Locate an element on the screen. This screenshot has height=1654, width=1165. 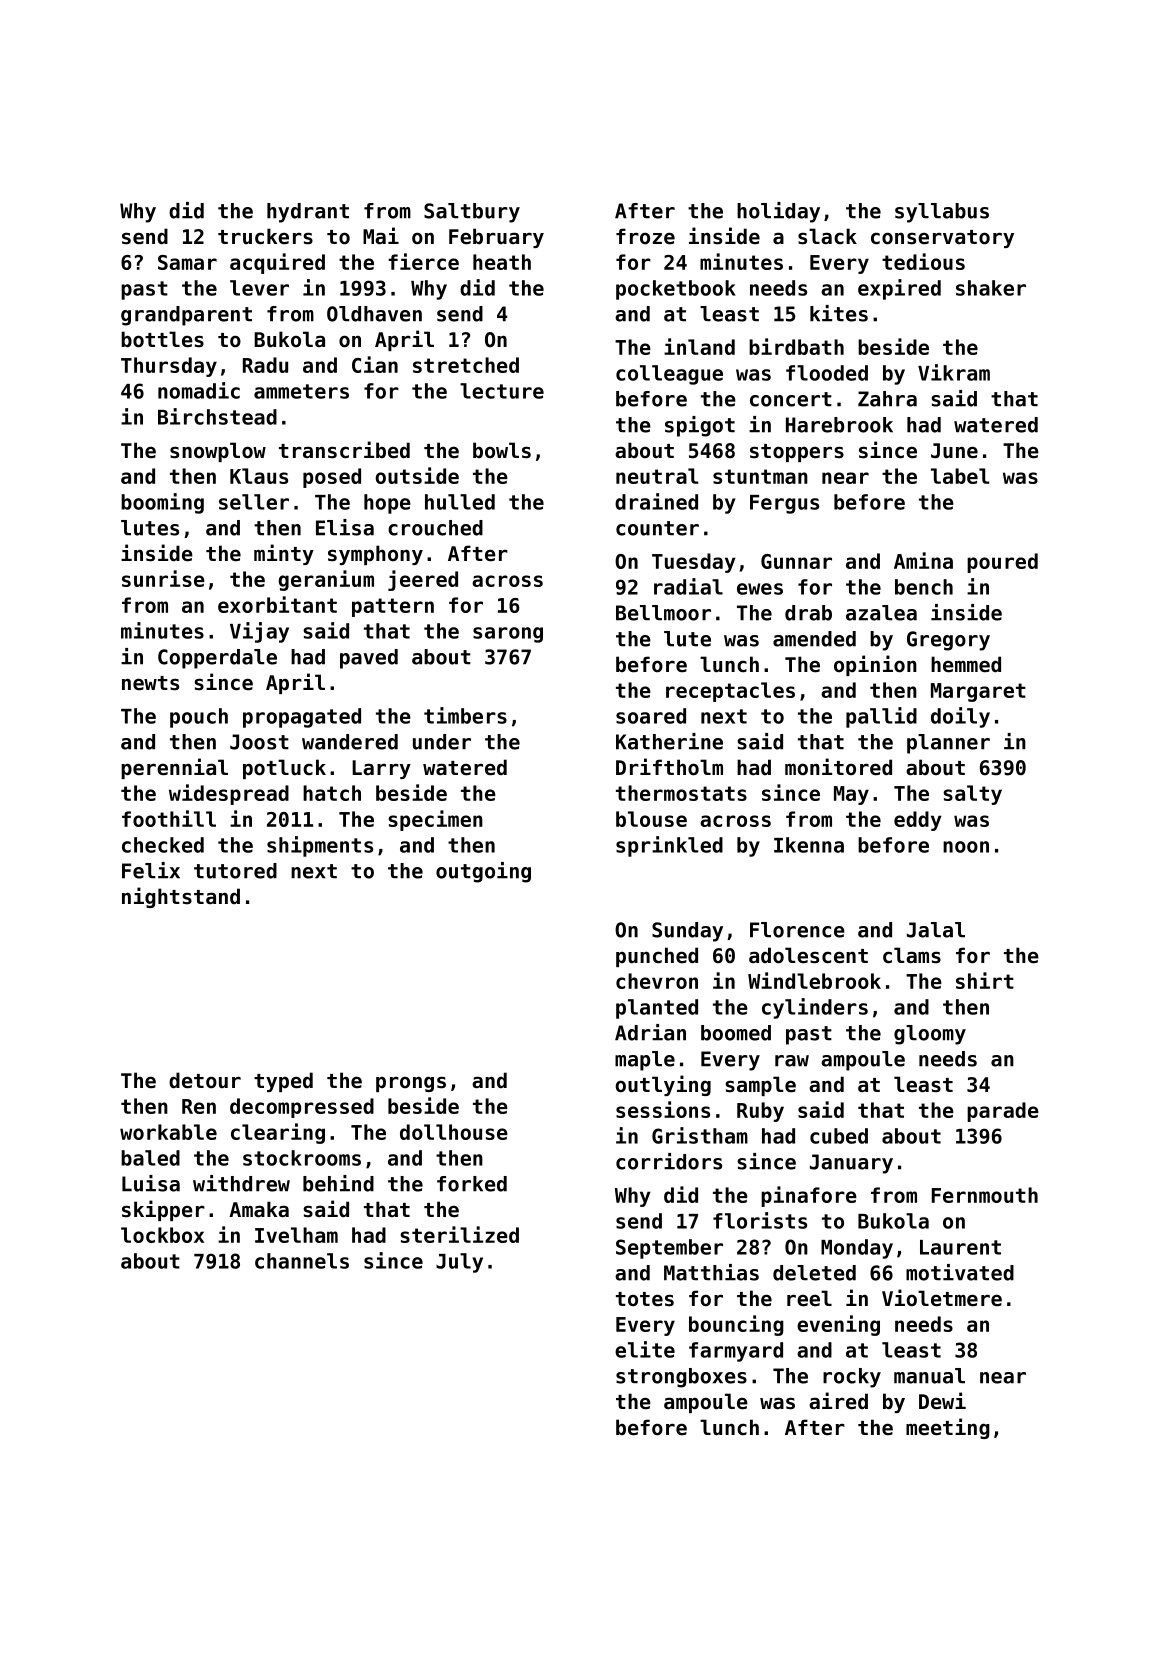
holiday is located at coordinates (778, 212).
